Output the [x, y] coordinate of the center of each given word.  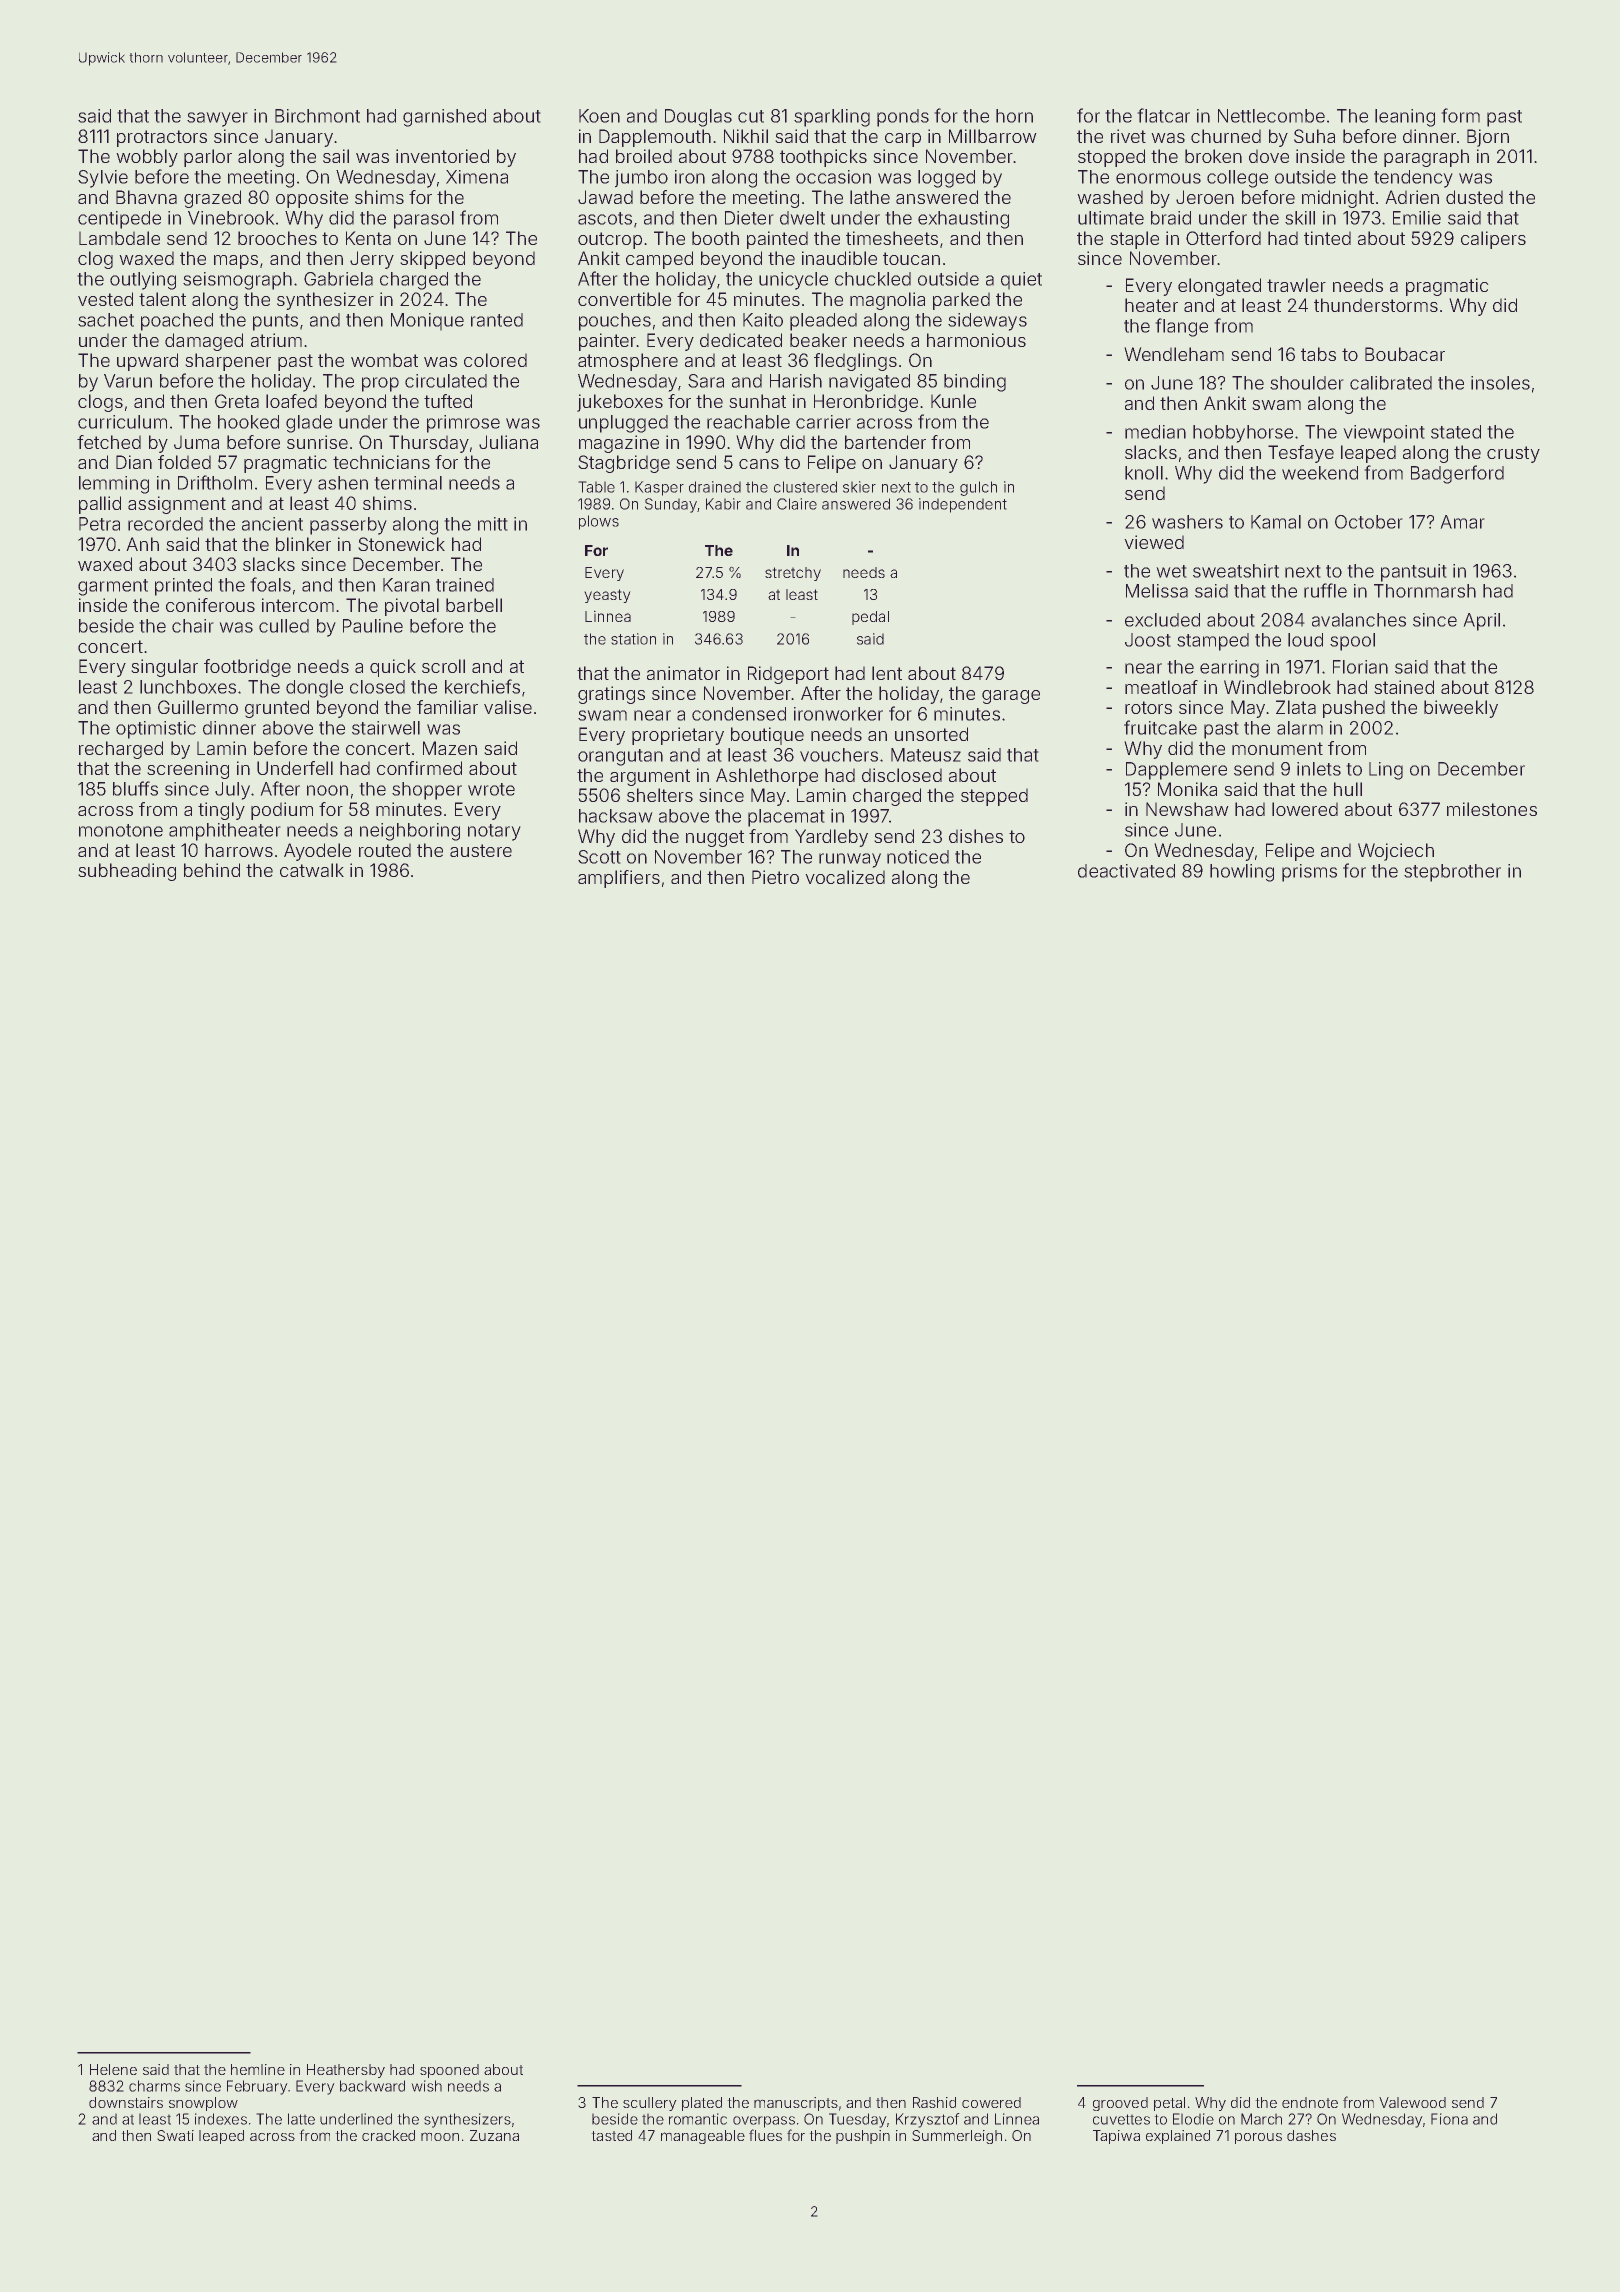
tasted [612, 2135]
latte [301, 2119]
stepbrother [1452, 873]
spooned [449, 2071]
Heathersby [346, 2071]
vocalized [845, 877]
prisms [1309, 873]
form [1461, 115]
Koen [599, 116]
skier [859, 487]
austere [481, 850]
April [1482, 622]
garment [113, 587]
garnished [444, 118]
